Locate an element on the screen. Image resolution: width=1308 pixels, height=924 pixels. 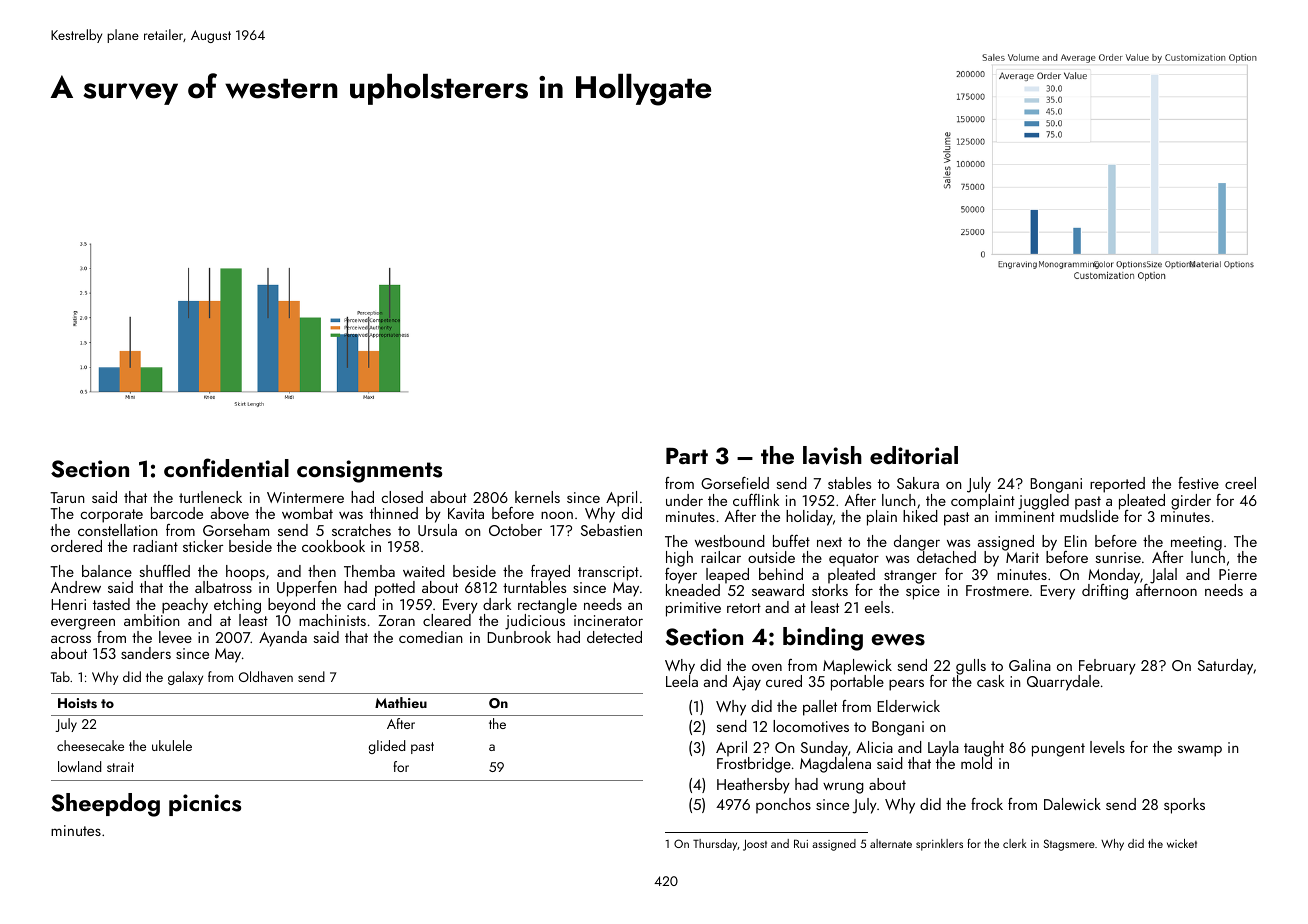
confidential is located at coordinates (226, 467).
